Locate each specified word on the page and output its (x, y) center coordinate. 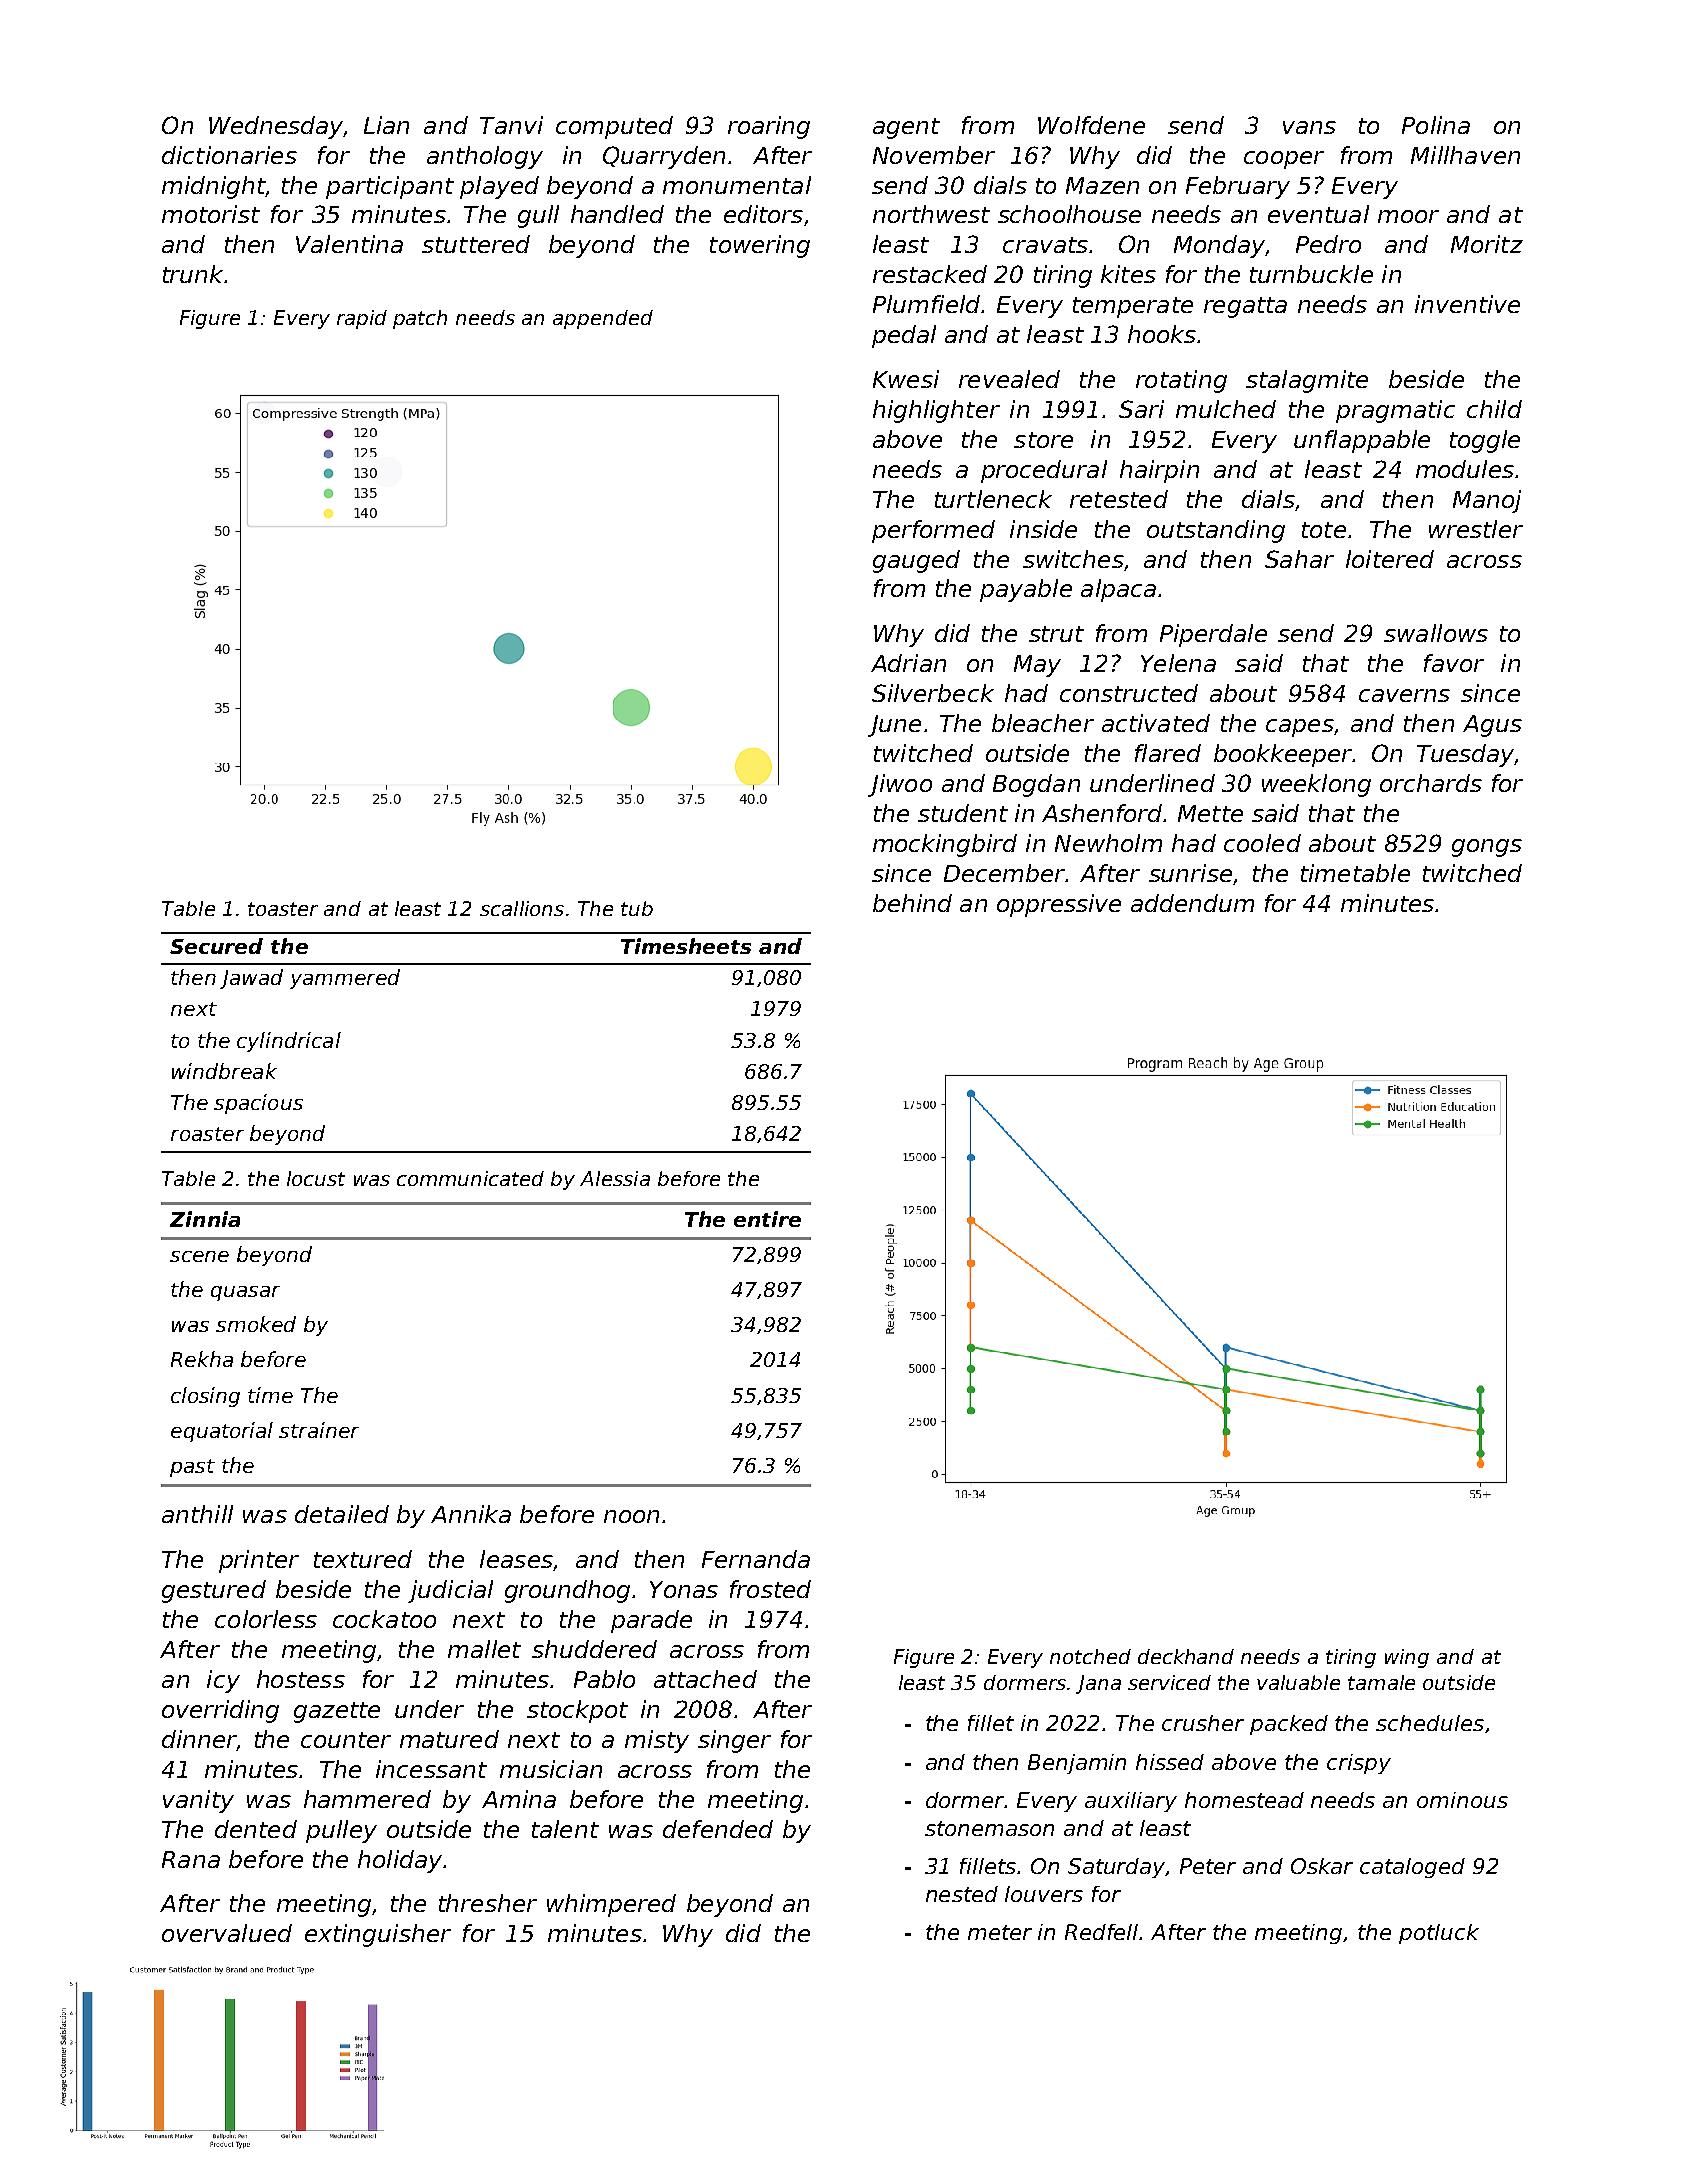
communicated (470, 1178)
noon (631, 1516)
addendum (1192, 903)
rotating (1181, 381)
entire (767, 1219)
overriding (220, 1711)
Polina (1436, 125)
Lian (386, 125)
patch (420, 319)
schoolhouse (1069, 214)
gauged (916, 561)
